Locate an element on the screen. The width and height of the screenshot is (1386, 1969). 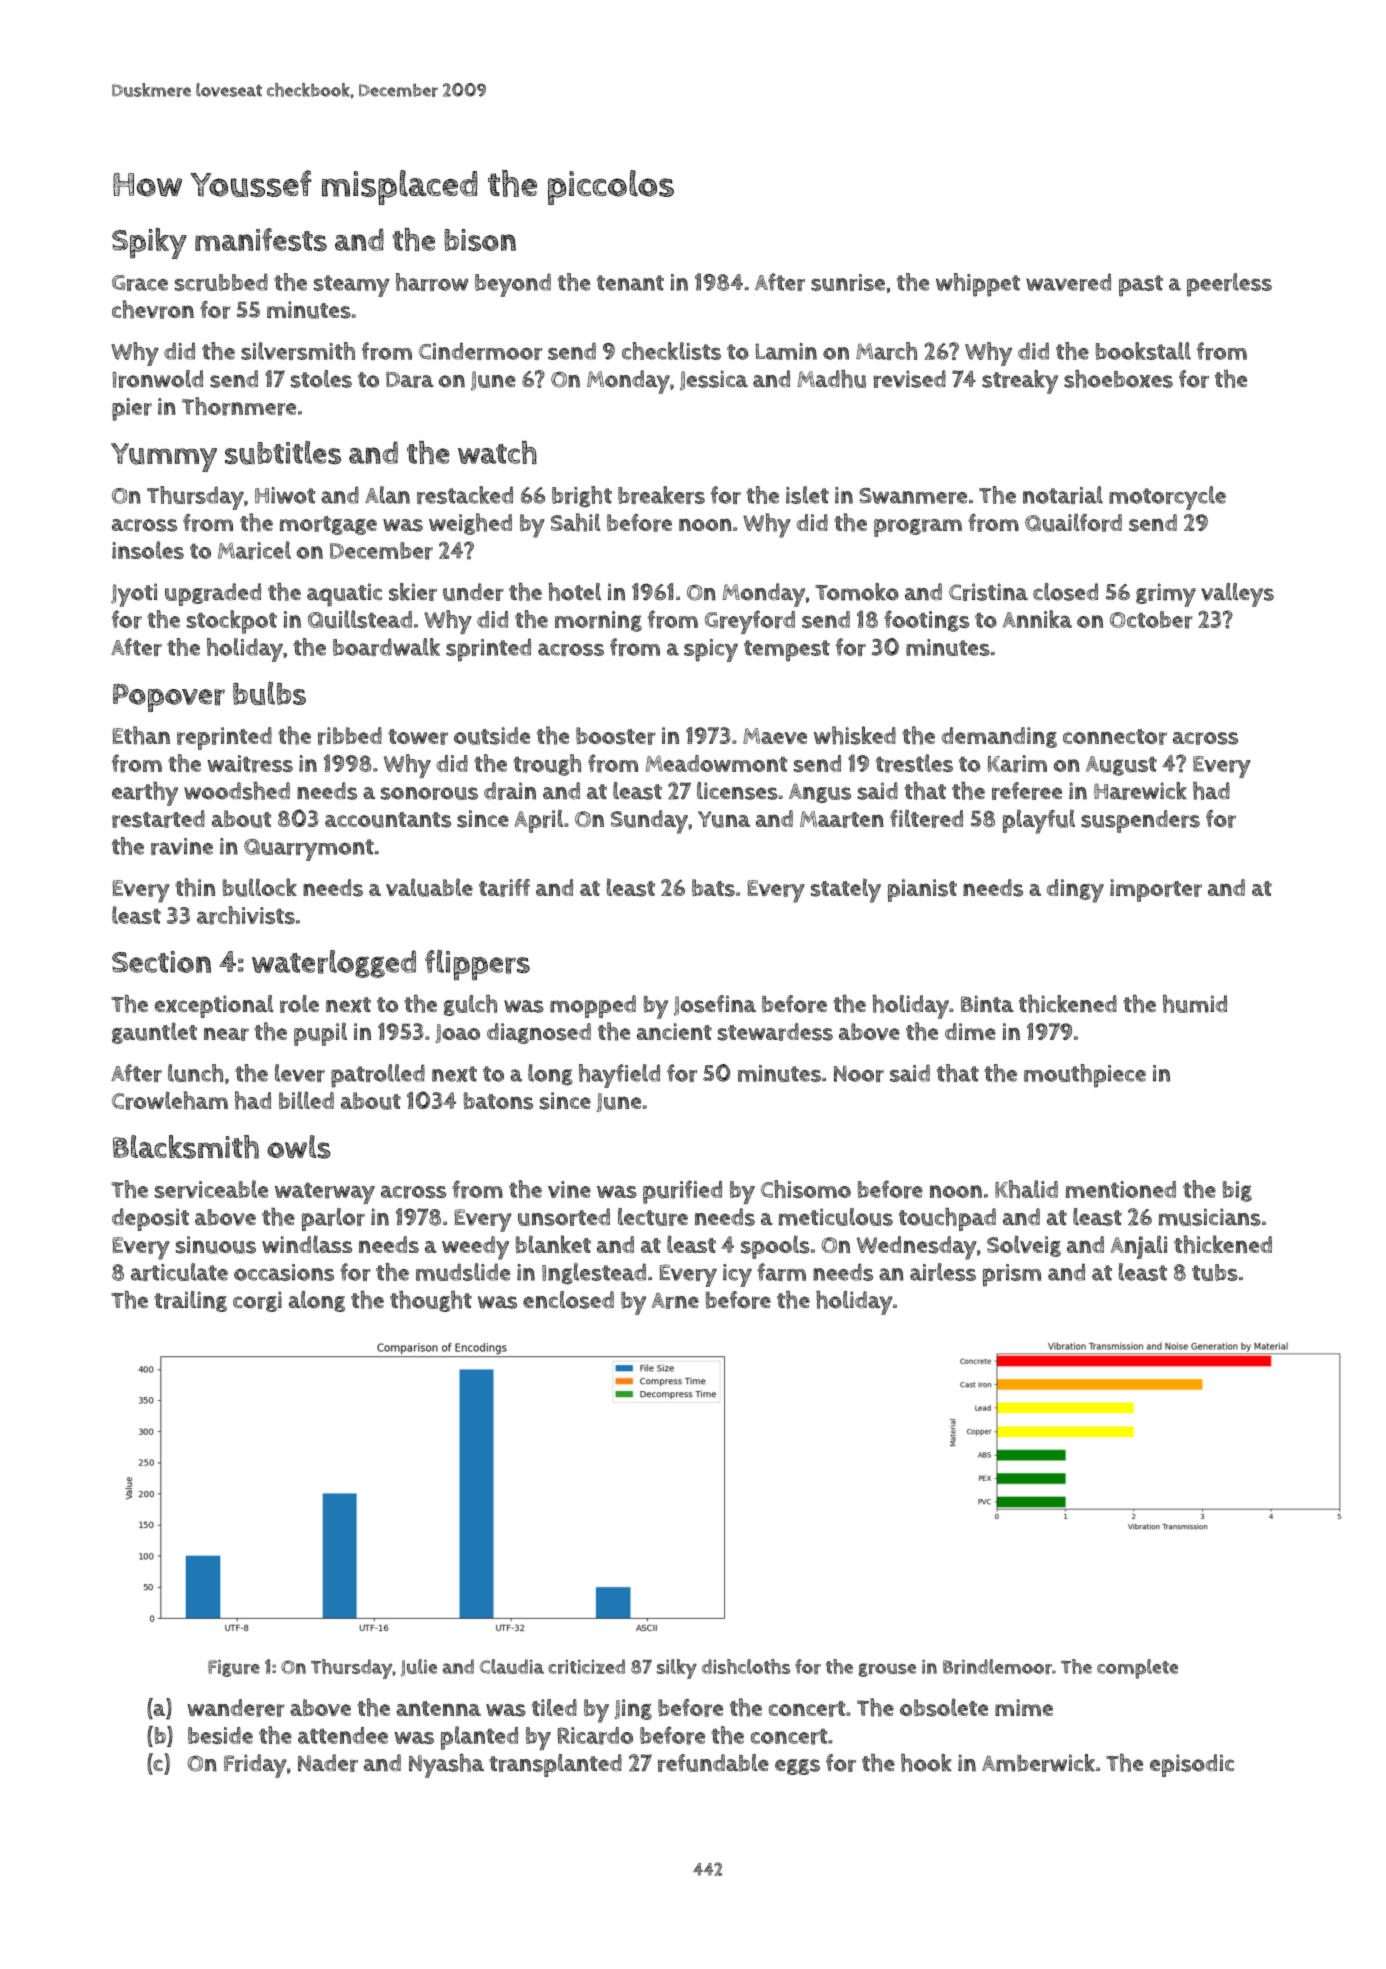
episodic is located at coordinates (1192, 1765).
